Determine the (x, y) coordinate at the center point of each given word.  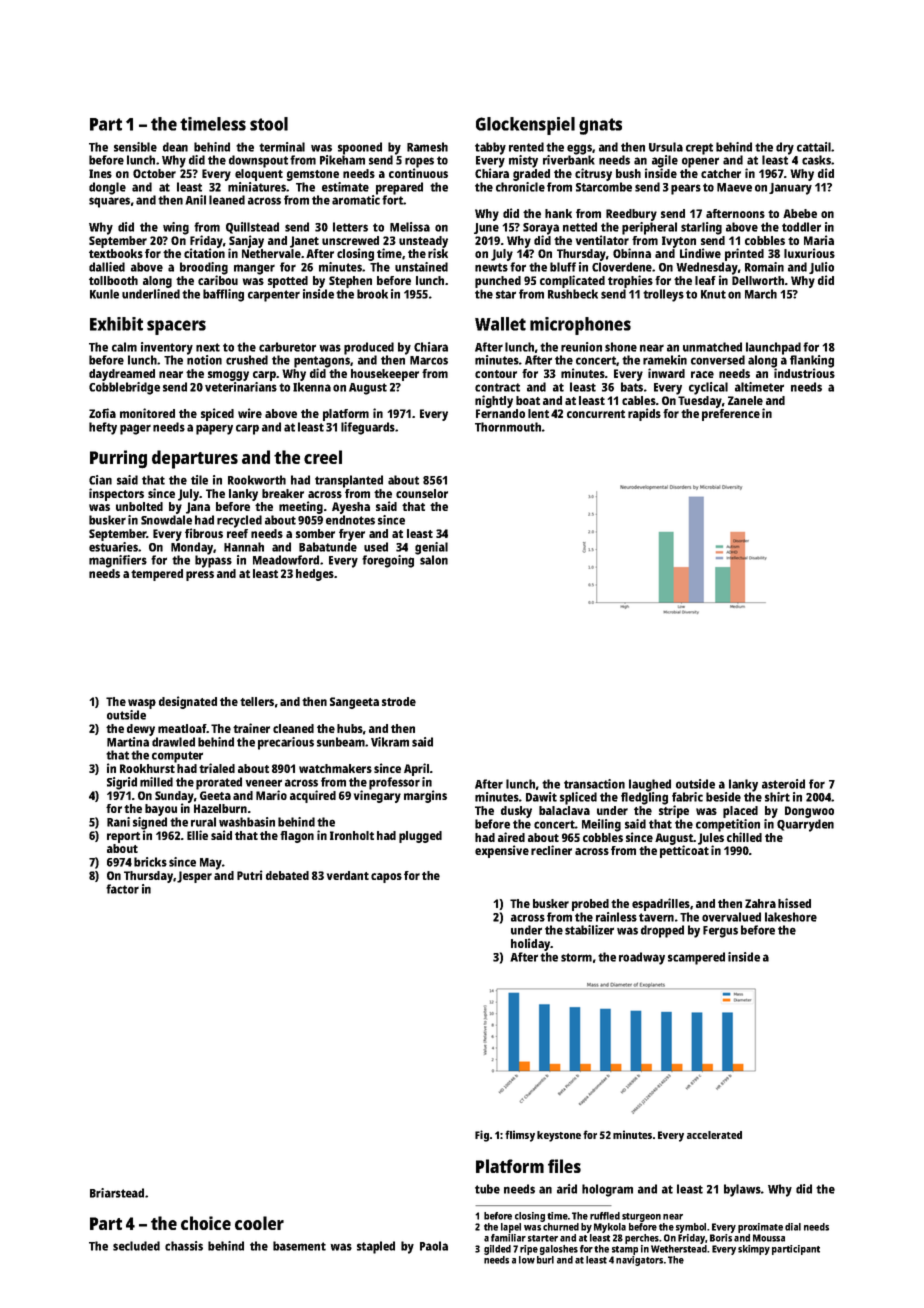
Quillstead (252, 228)
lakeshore (791, 917)
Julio (821, 268)
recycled (239, 521)
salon (434, 560)
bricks (150, 862)
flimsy (520, 1136)
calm (124, 347)
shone (621, 347)
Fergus (720, 932)
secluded (136, 1246)
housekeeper (385, 375)
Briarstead (117, 1193)
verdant (348, 875)
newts (491, 267)
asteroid (783, 784)
